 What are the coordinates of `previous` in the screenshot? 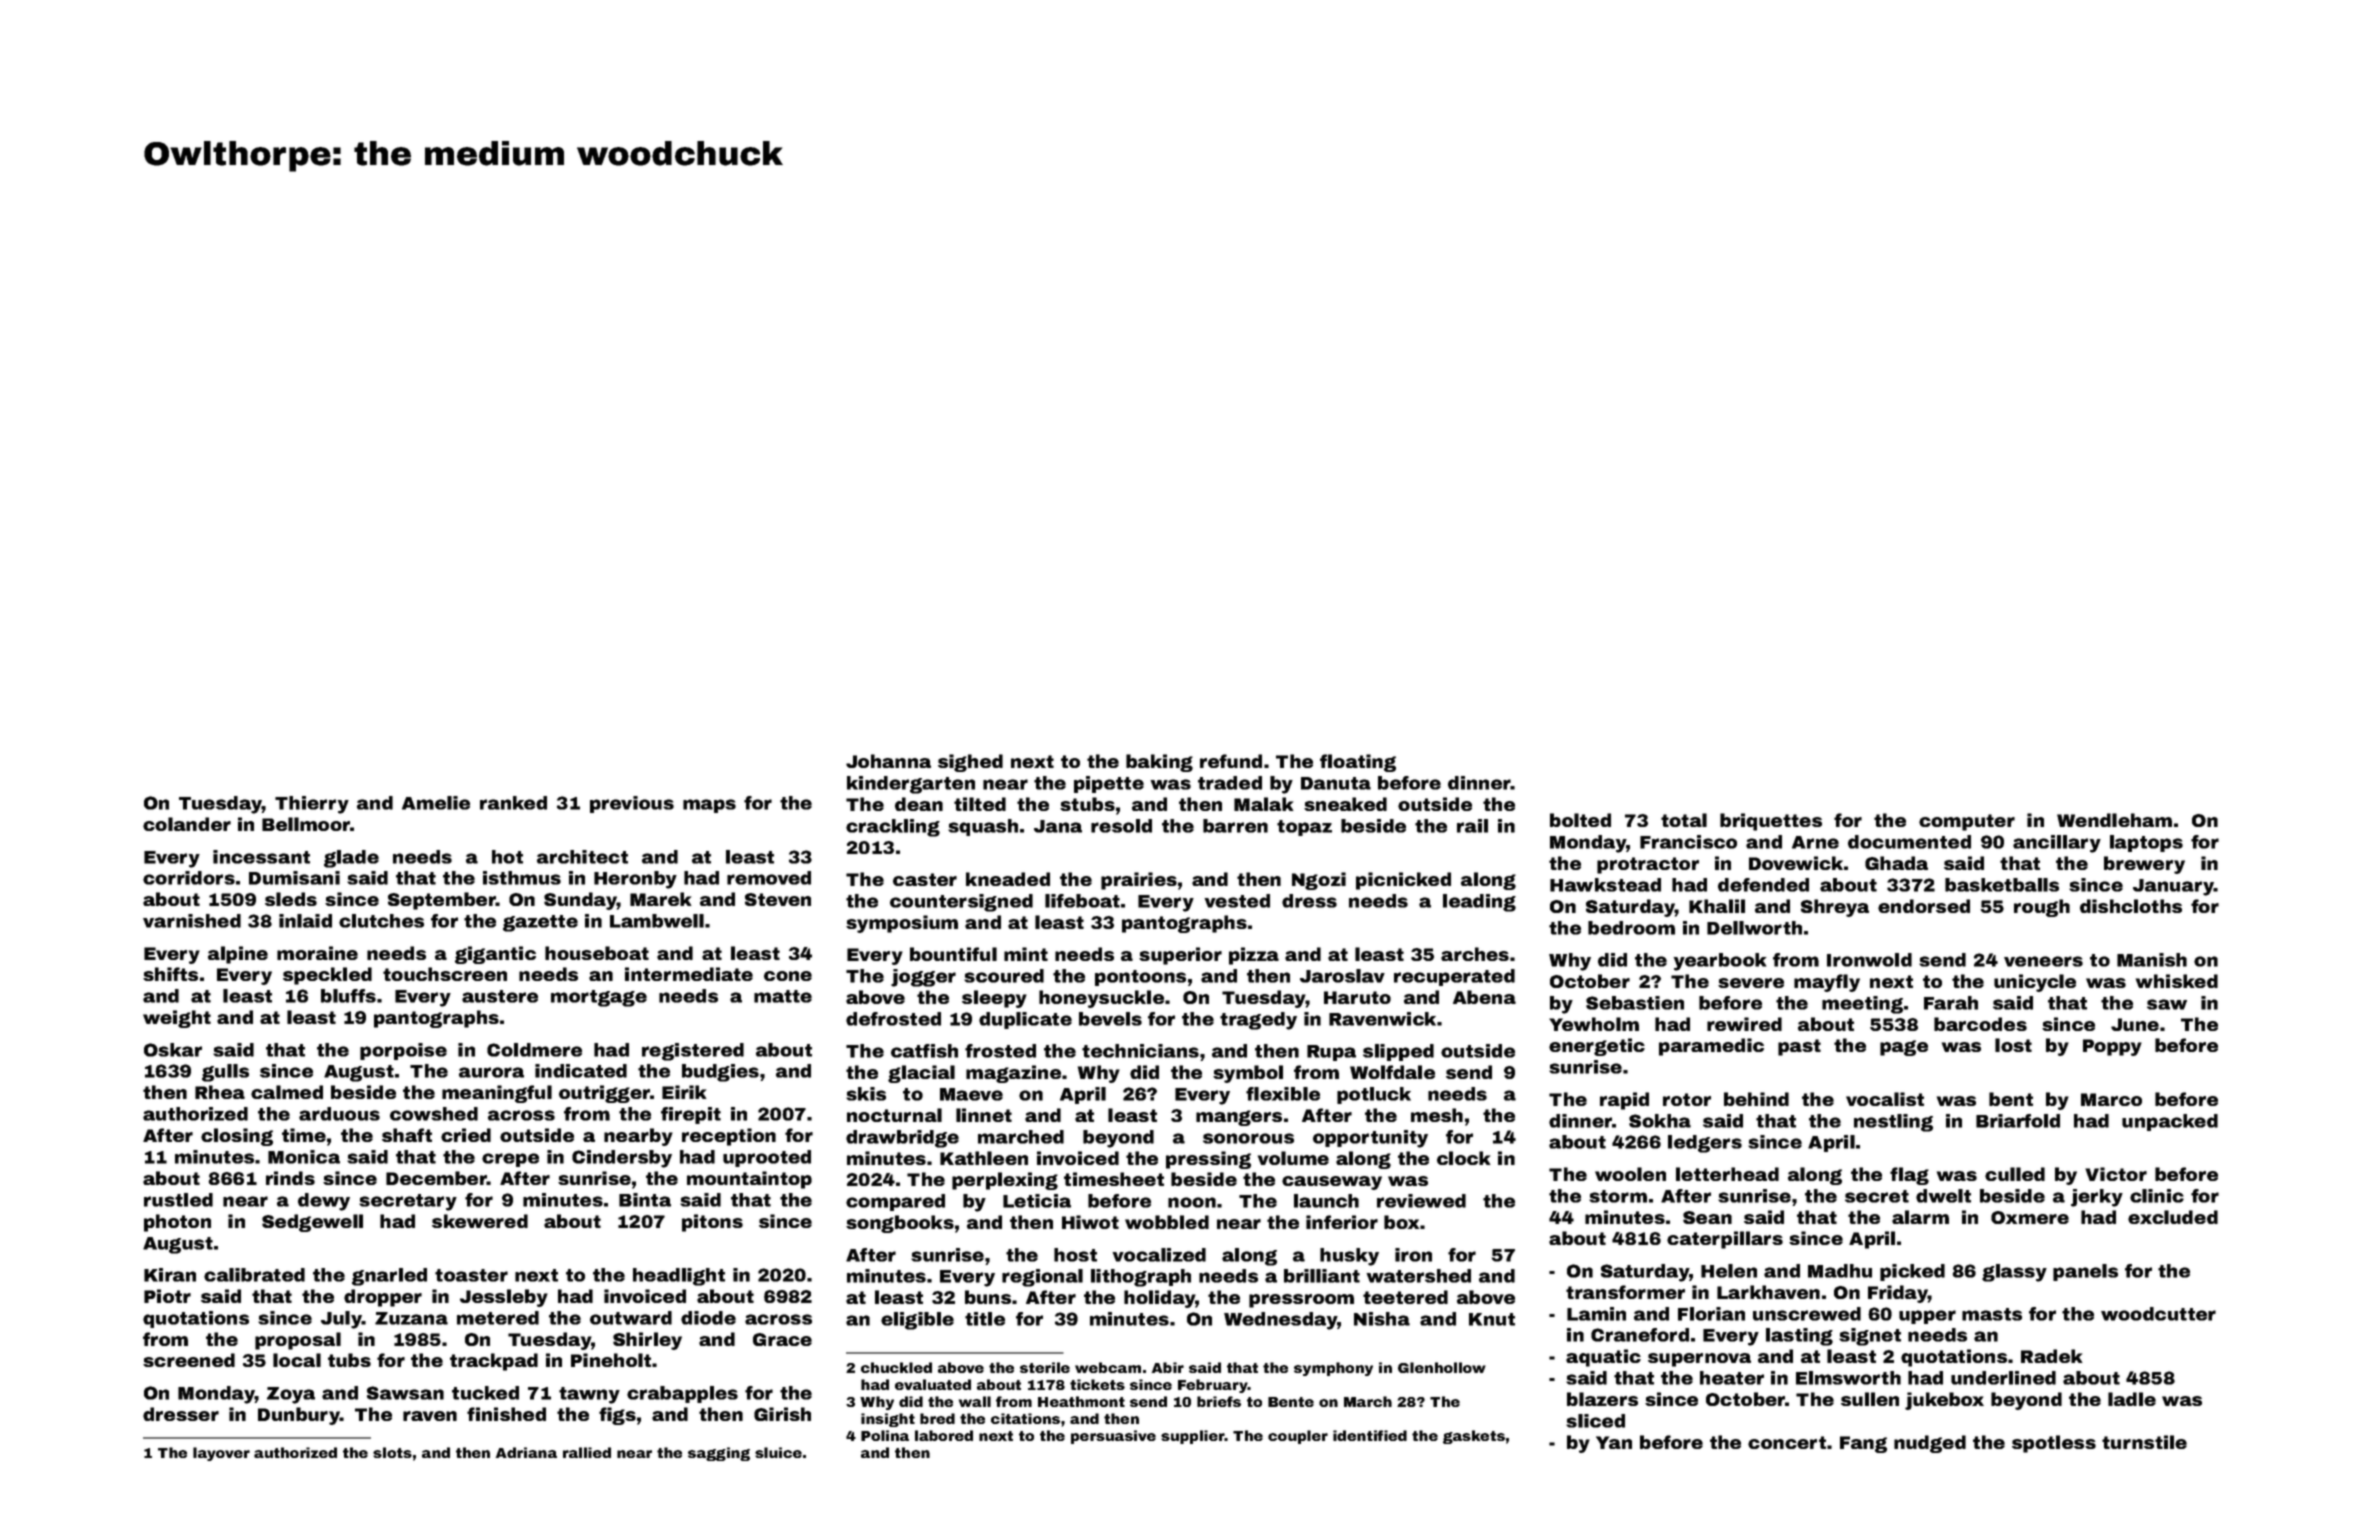 It's located at (632, 804).
